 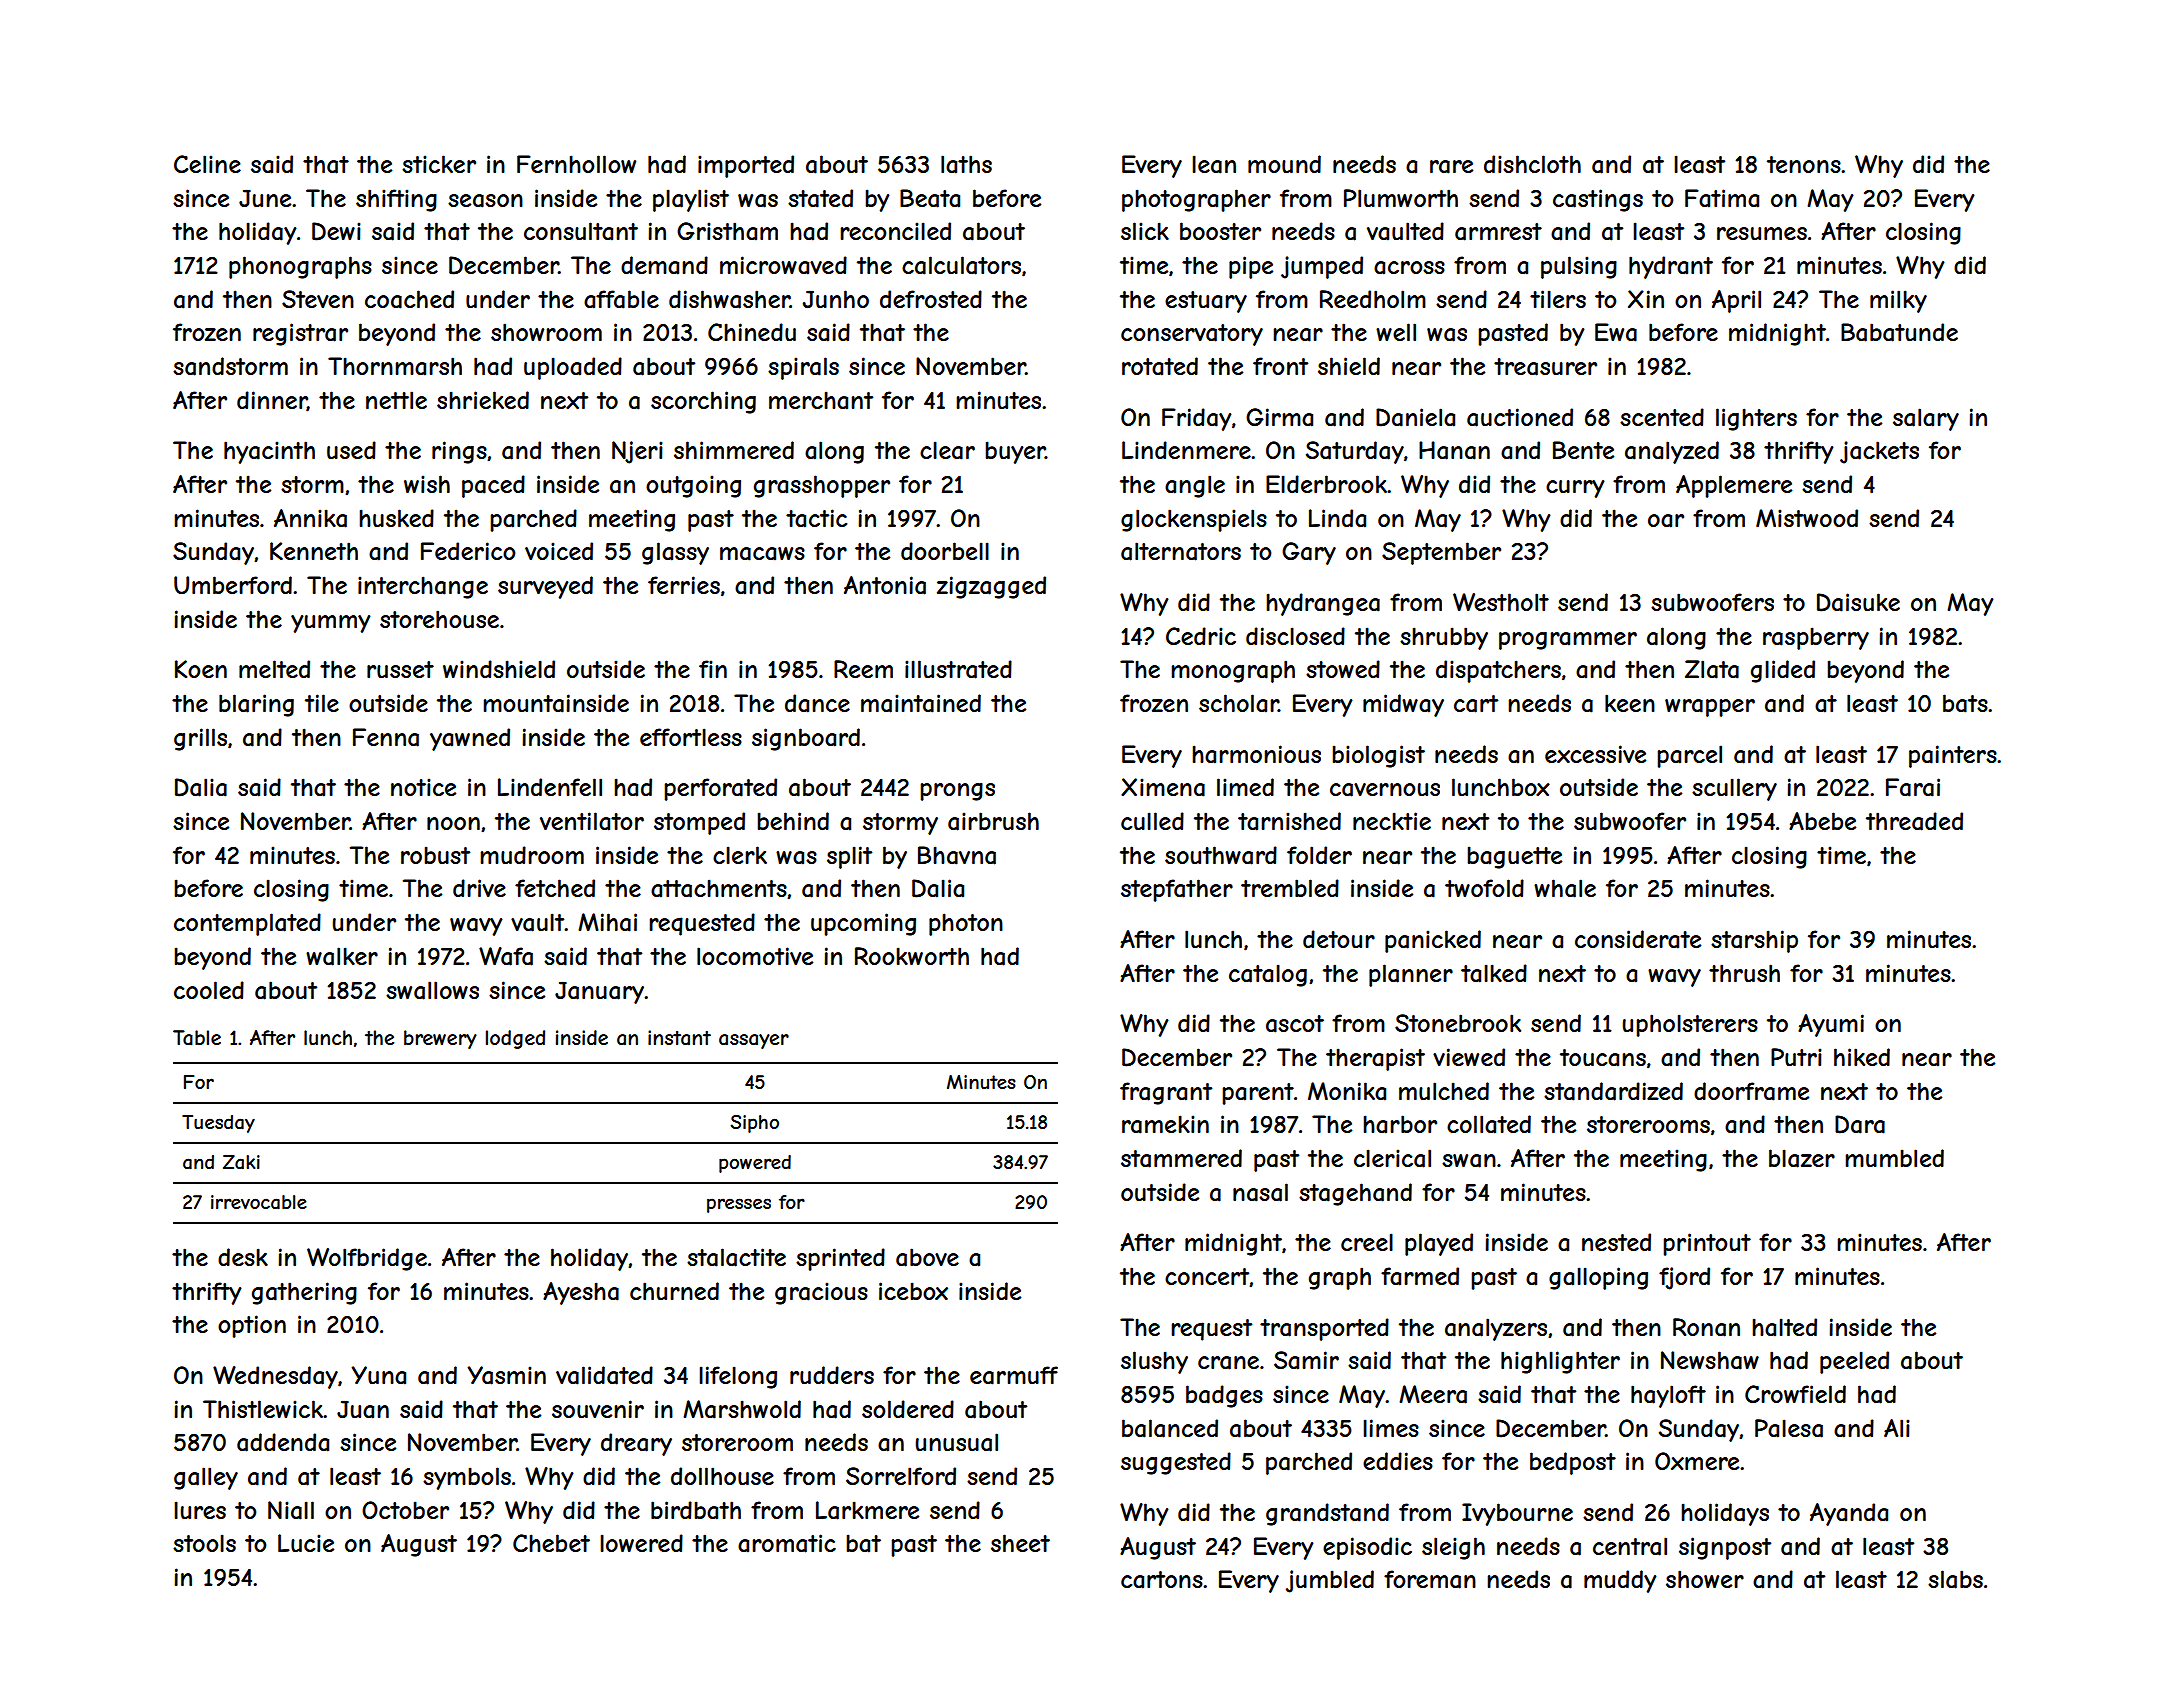 I want to click on Yasmin, so click(x=506, y=1375).
